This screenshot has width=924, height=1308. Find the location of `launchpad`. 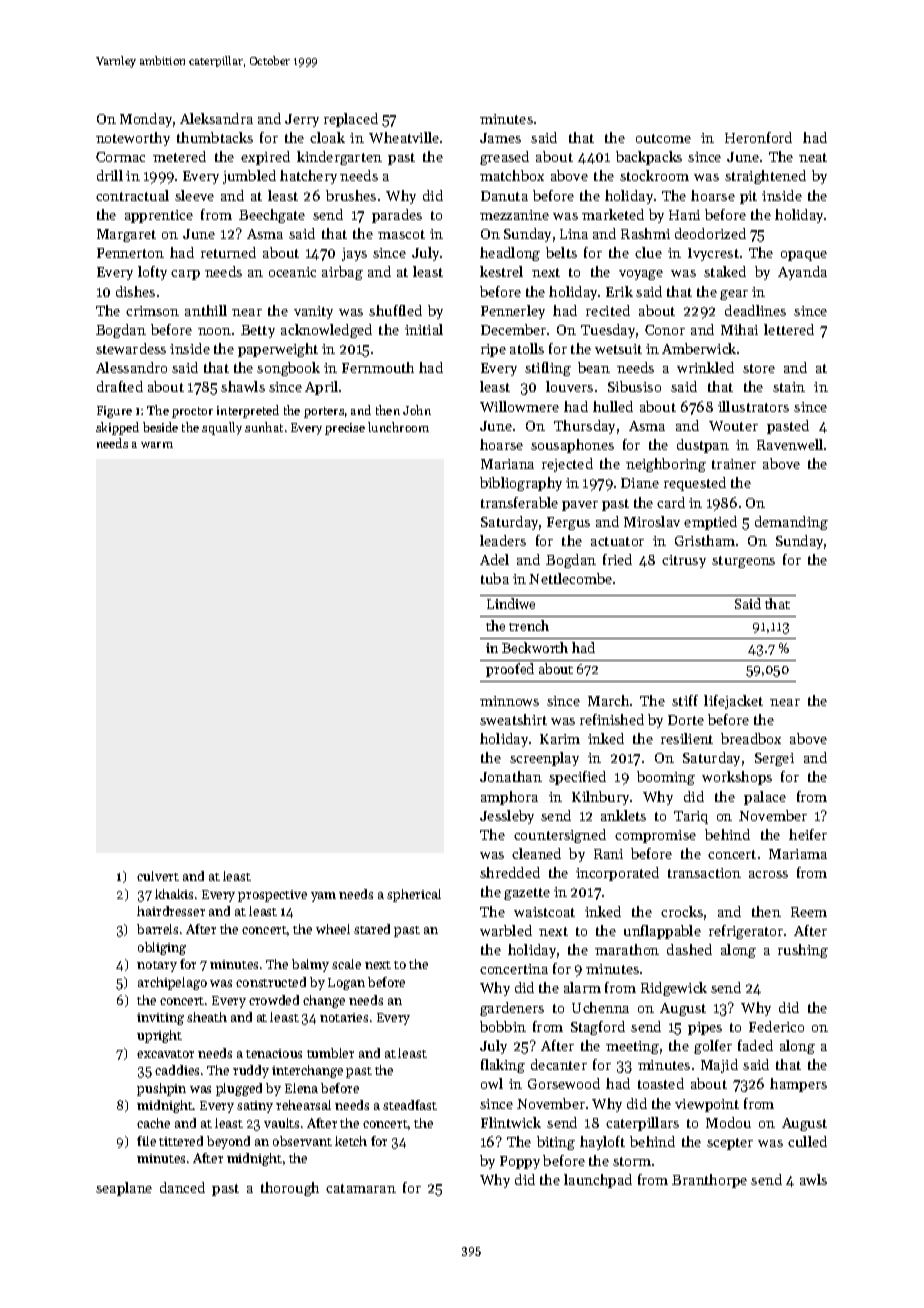

launchpad is located at coordinates (598, 1181).
